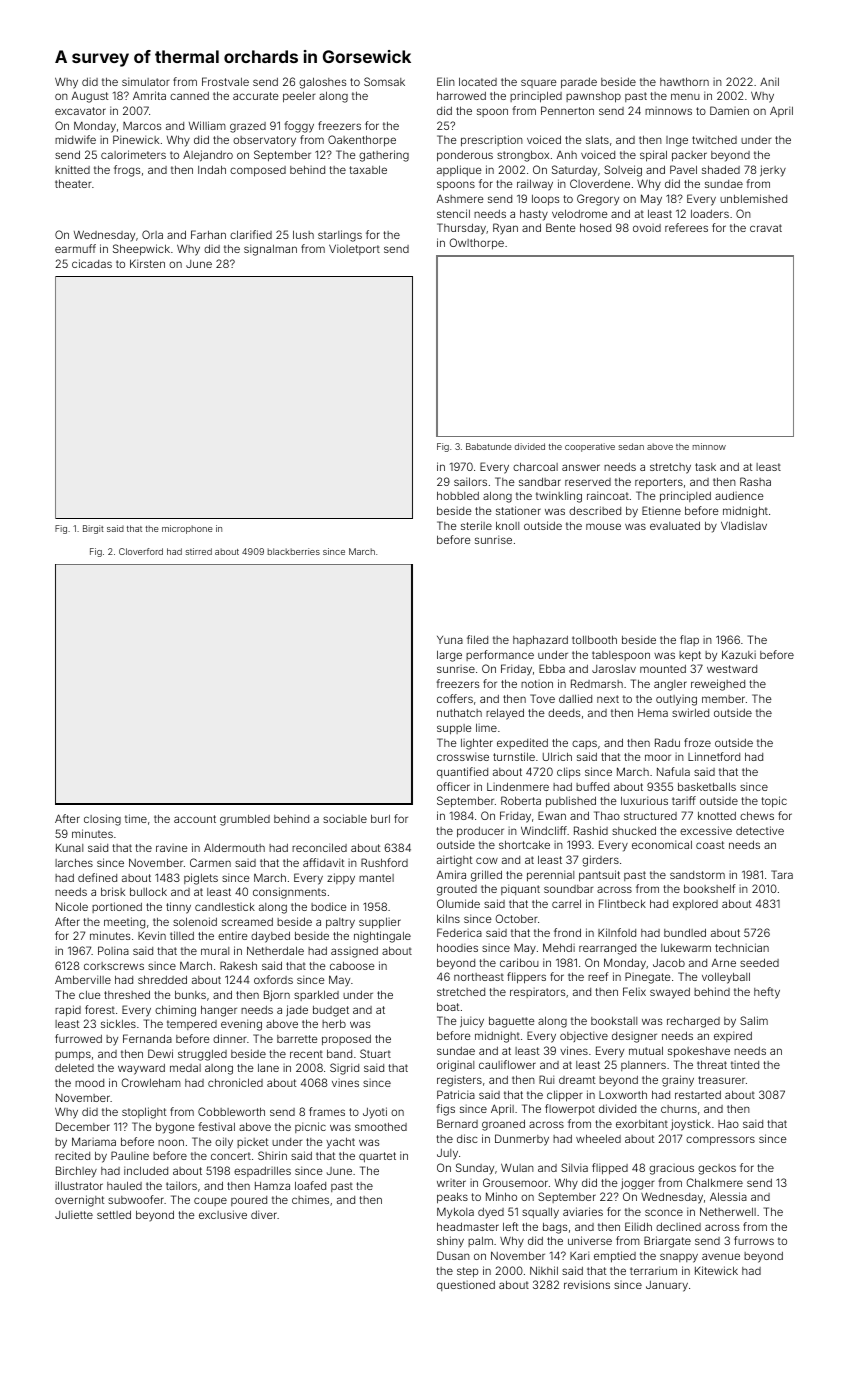 The width and height of the page is (849, 1400). What do you see at coordinates (93, 529) in the page?
I see `Birgit` at bounding box center [93, 529].
